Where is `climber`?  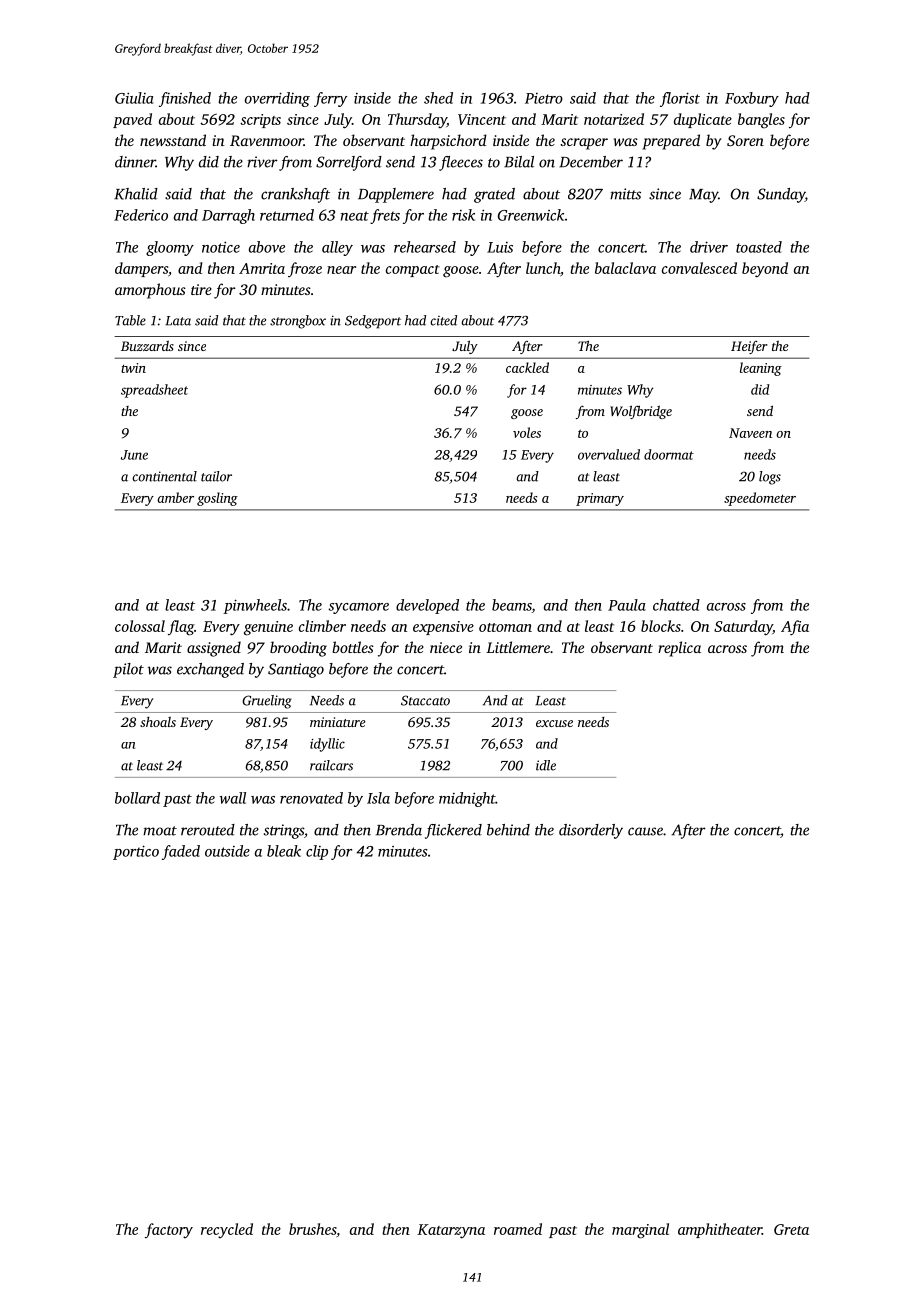 climber is located at coordinates (322, 626).
